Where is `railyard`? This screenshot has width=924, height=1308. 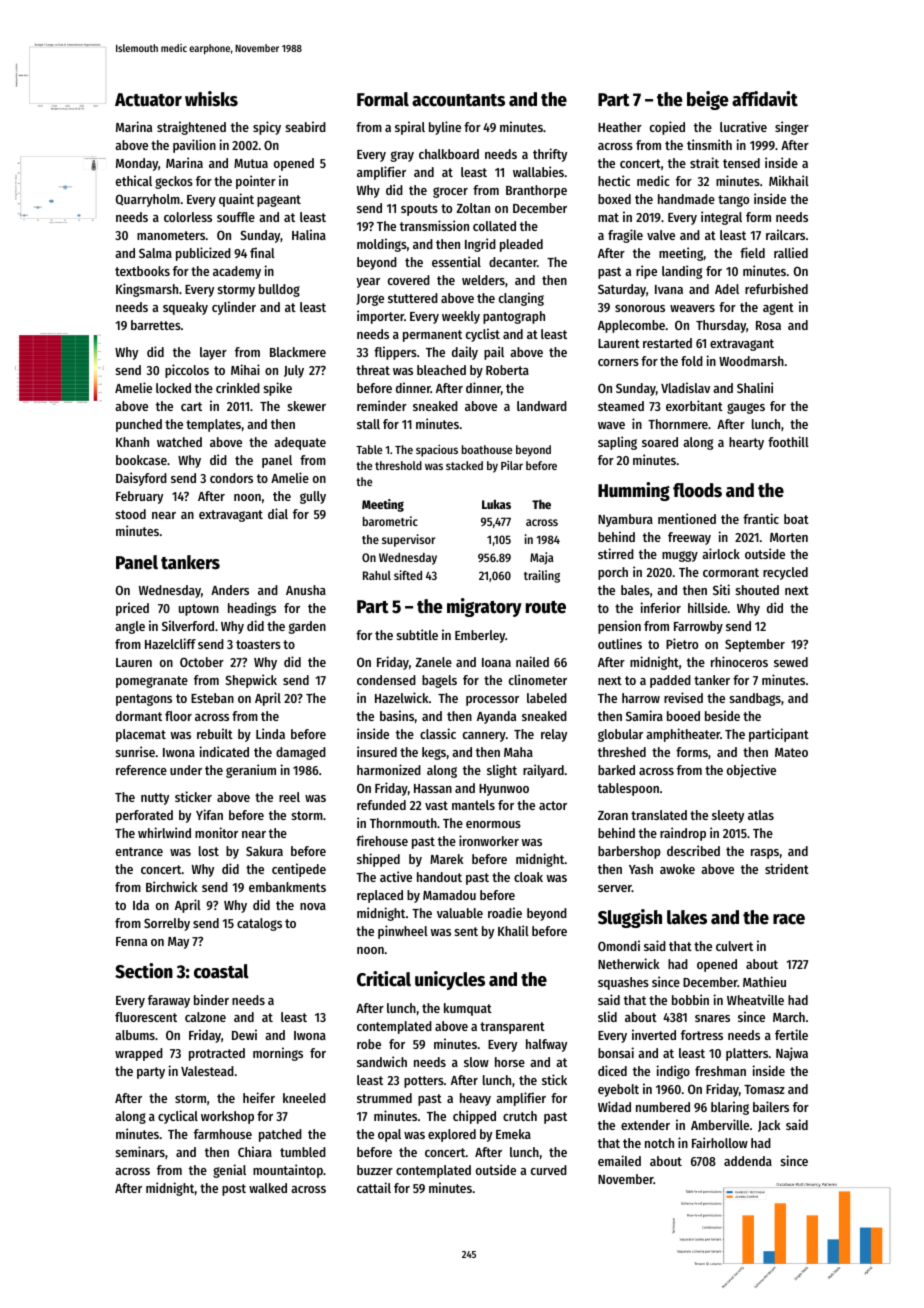 railyard is located at coordinates (543, 771).
